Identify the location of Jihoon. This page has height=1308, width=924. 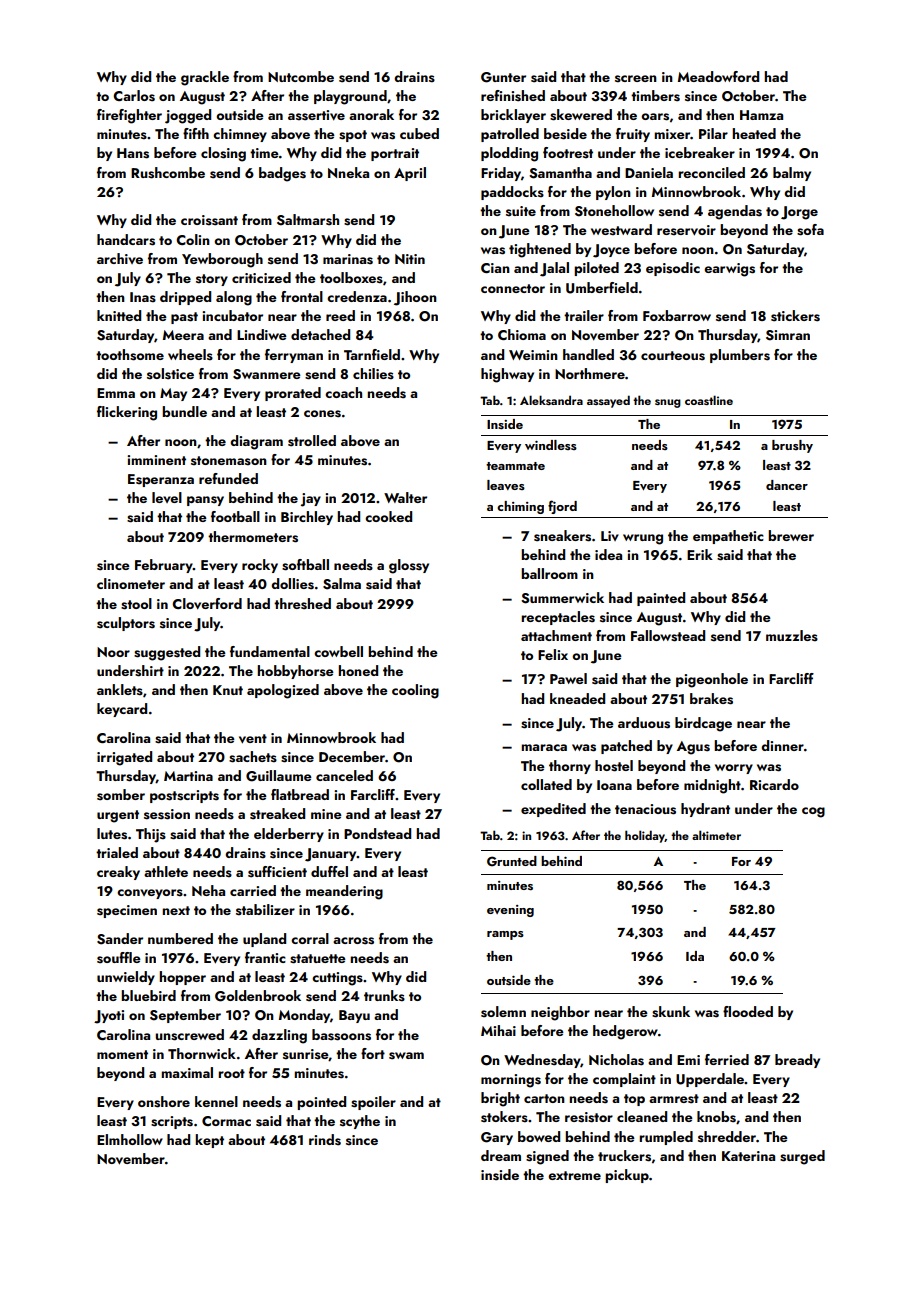
(415, 298).
